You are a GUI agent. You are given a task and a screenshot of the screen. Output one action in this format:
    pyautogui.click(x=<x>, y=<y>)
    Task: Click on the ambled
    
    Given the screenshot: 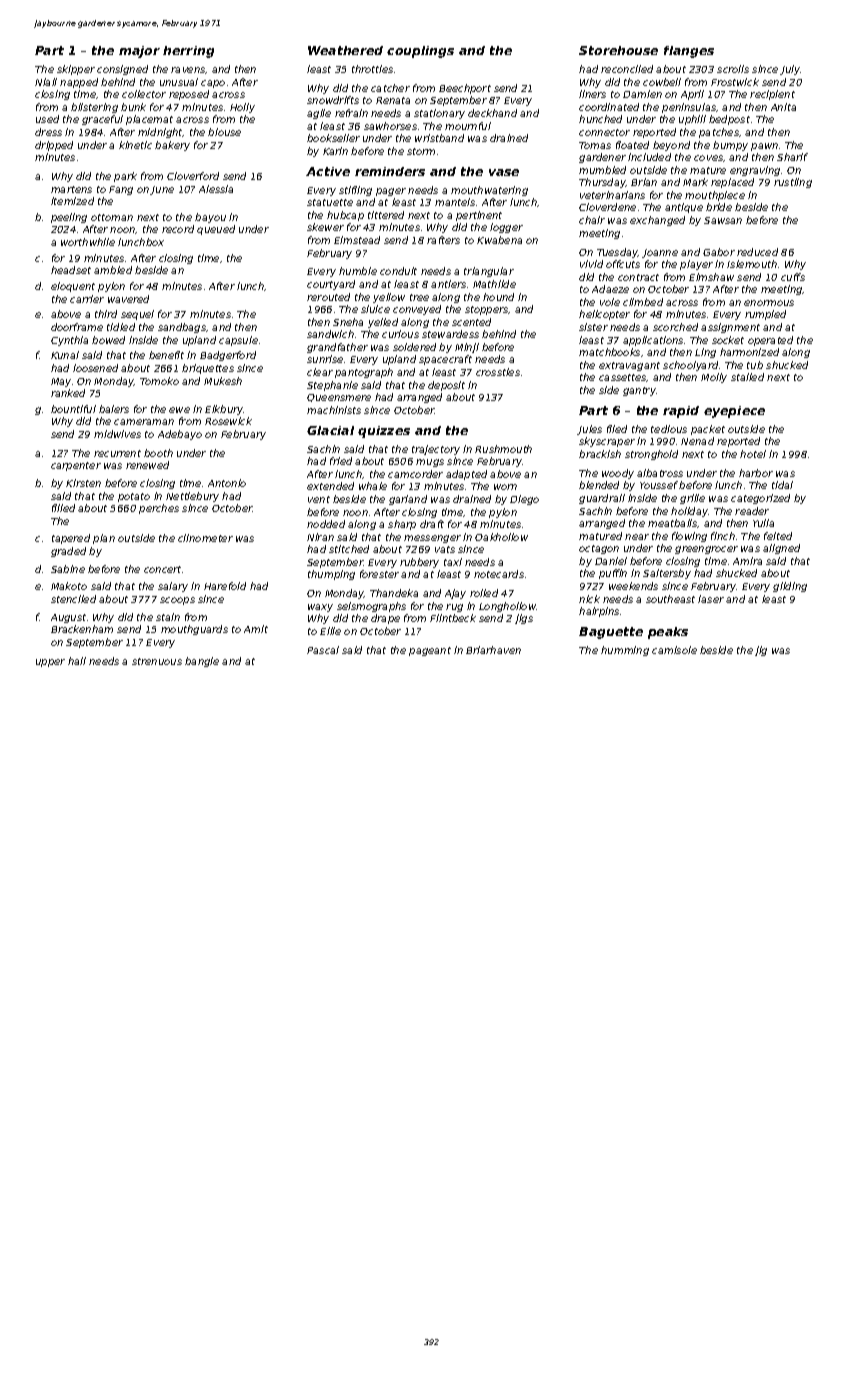 What is the action you would take?
    pyautogui.click(x=113, y=270)
